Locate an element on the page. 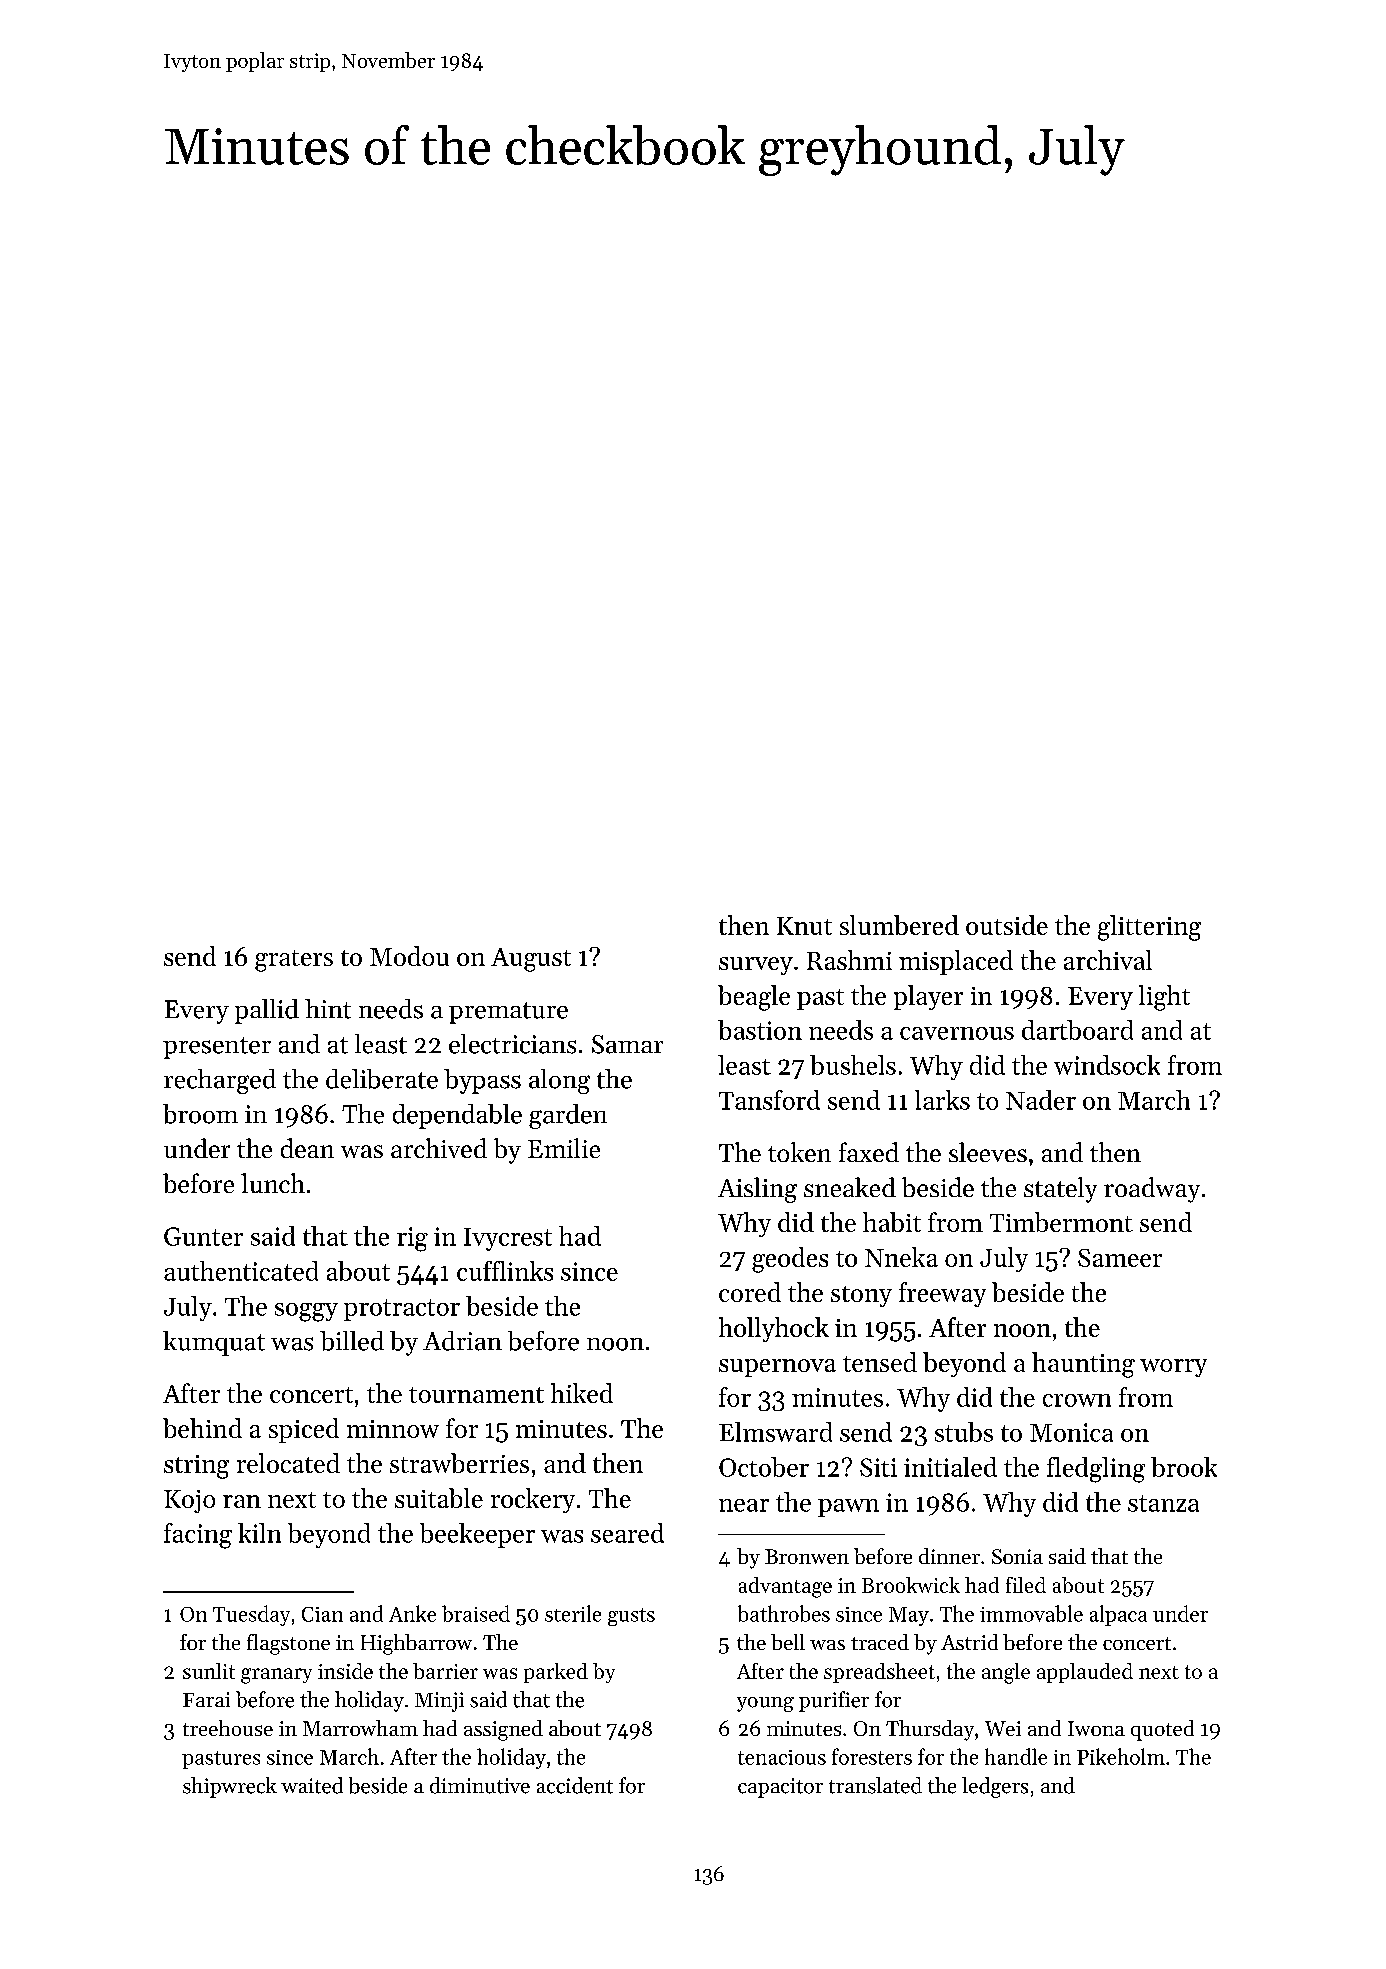 The height and width of the document is (1969, 1386). Elmsward is located at coordinates (775, 1432).
